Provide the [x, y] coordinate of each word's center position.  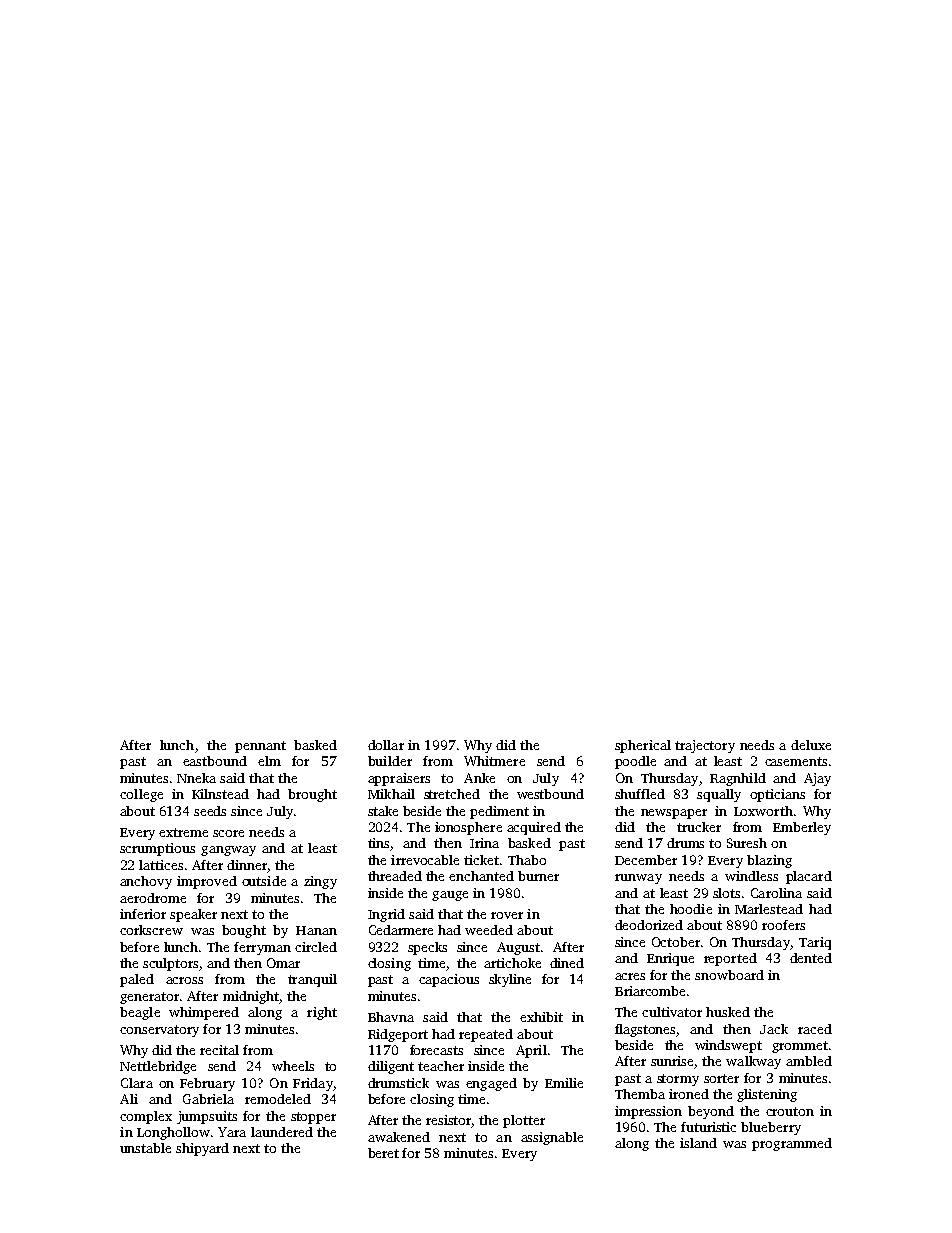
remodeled [278, 1099]
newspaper [674, 814]
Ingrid [386, 915]
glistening [767, 1095]
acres [630, 976]
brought [312, 795]
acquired [534, 828]
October [676, 942]
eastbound [215, 761]
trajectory [705, 746]
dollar [386, 745]
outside [264, 881]
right [322, 1013]
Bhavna [391, 1017]
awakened [399, 1137]
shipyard [202, 1149]
